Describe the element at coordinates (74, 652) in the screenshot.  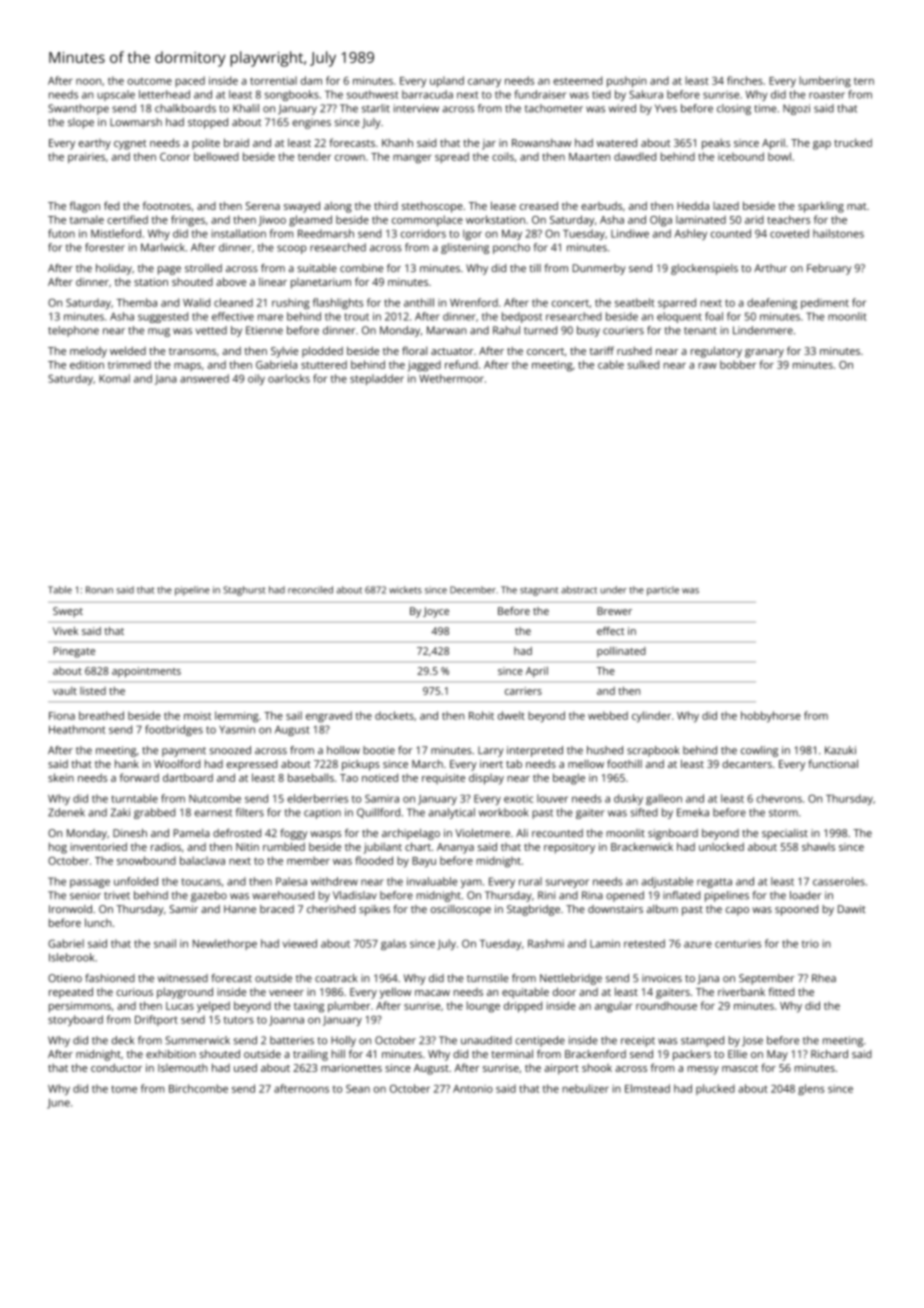
I see `Pinegate` at that location.
